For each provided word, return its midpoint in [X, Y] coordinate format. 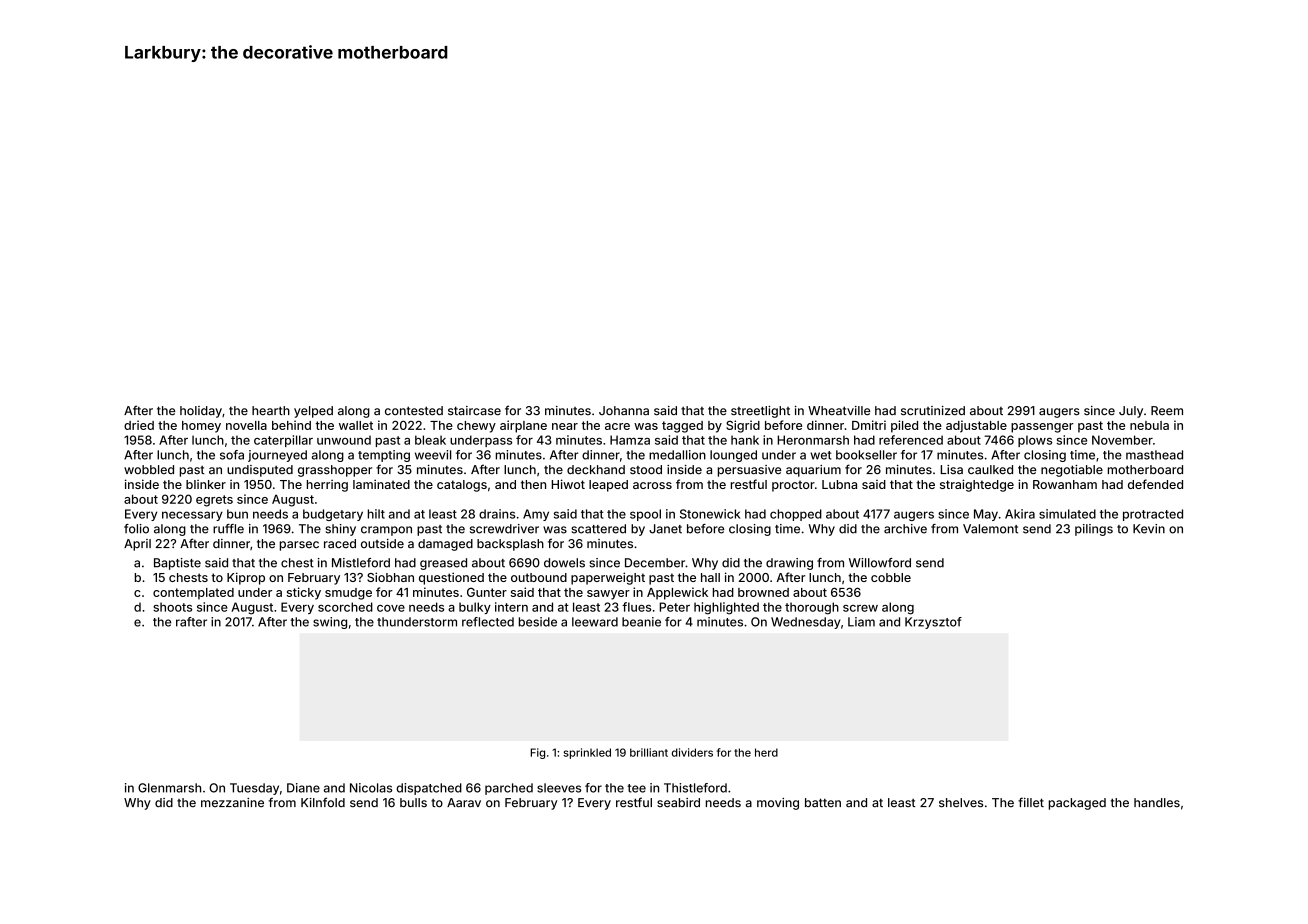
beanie [641, 622]
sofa [232, 455]
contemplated [193, 594]
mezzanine [232, 802]
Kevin [1149, 529]
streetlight [760, 412]
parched [509, 789]
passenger [1042, 428]
